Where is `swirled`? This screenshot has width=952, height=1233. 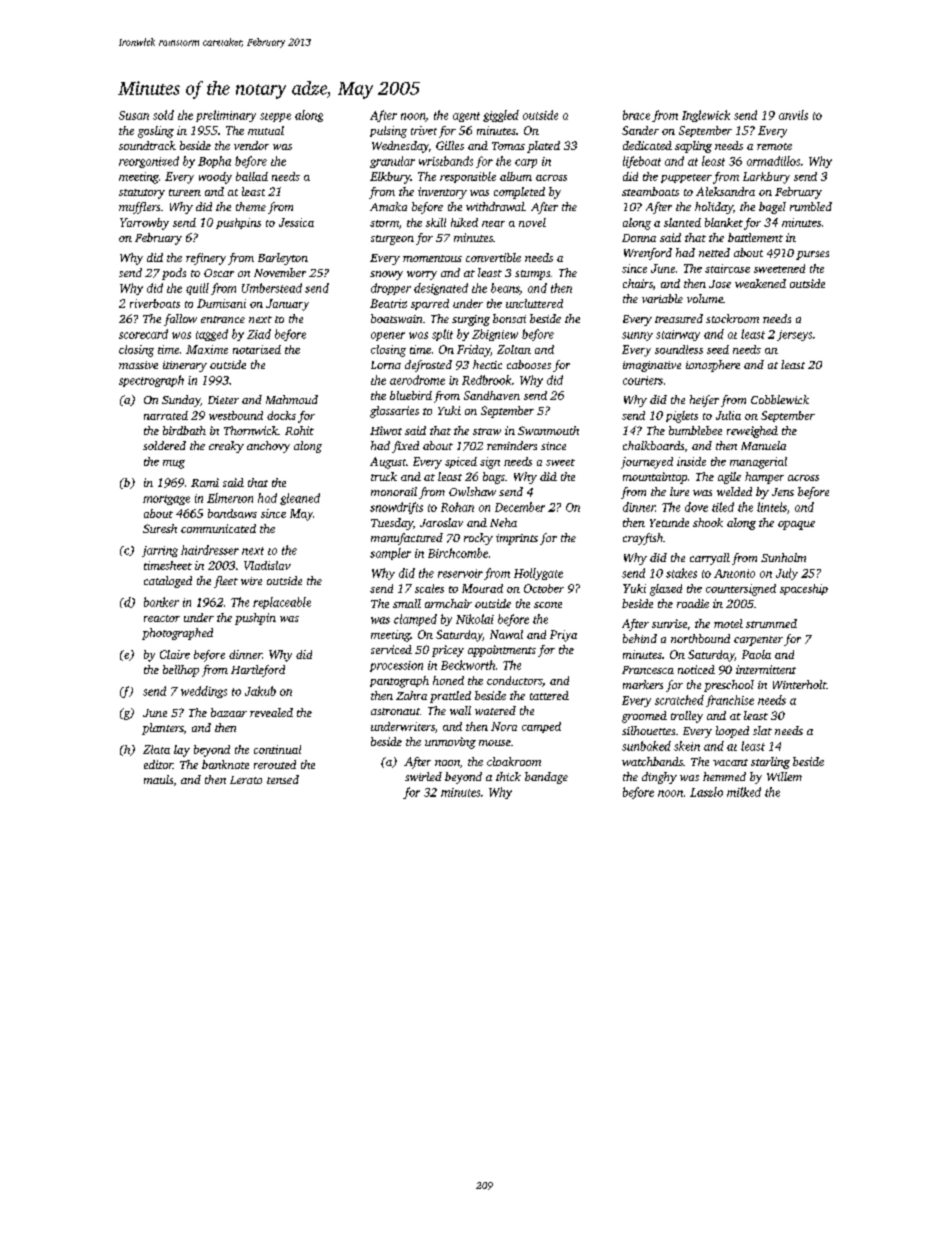
swirled is located at coordinates (423, 776).
